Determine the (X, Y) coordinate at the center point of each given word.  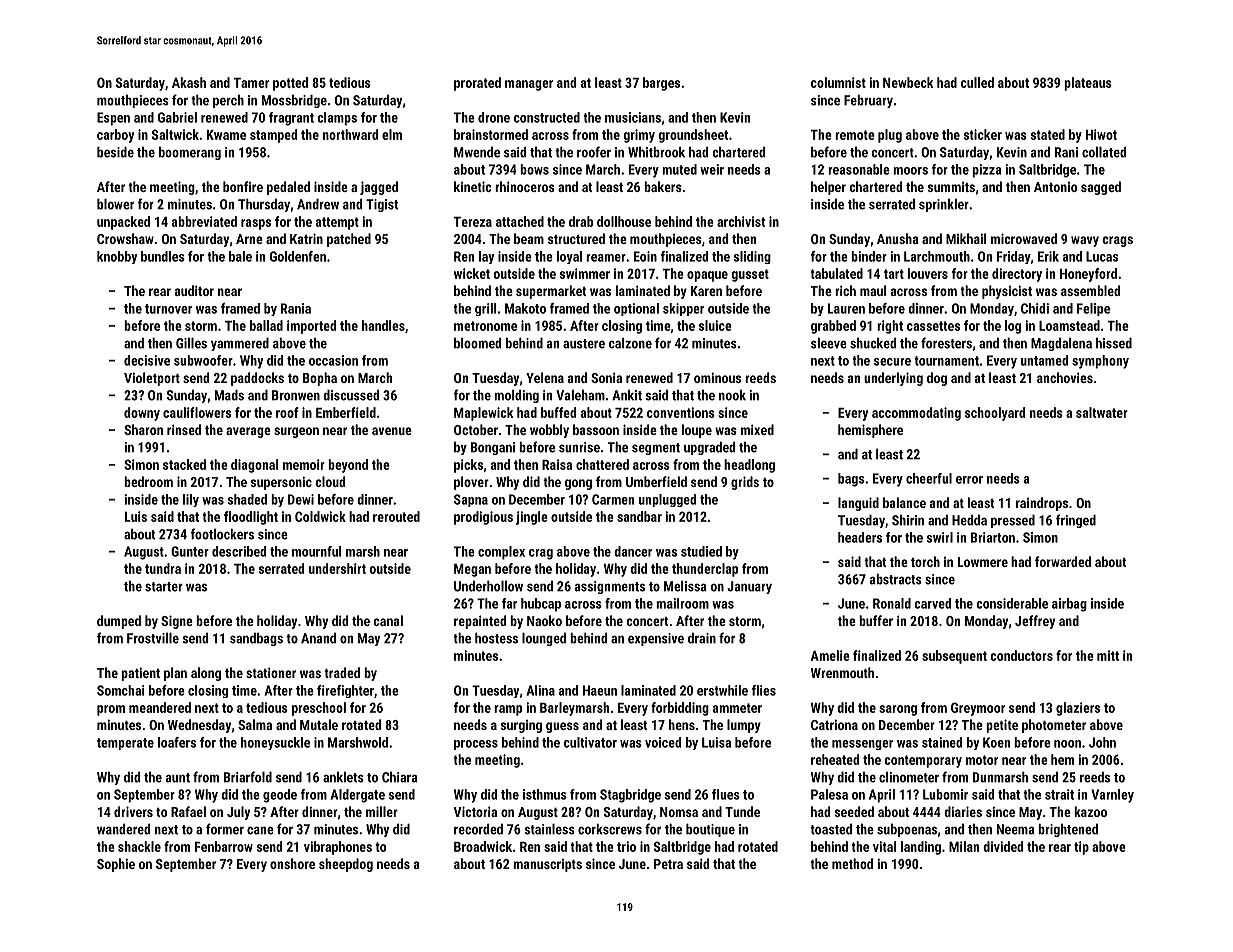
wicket (472, 273)
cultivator (590, 742)
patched (349, 240)
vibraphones (338, 848)
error (969, 480)
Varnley (1112, 796)
